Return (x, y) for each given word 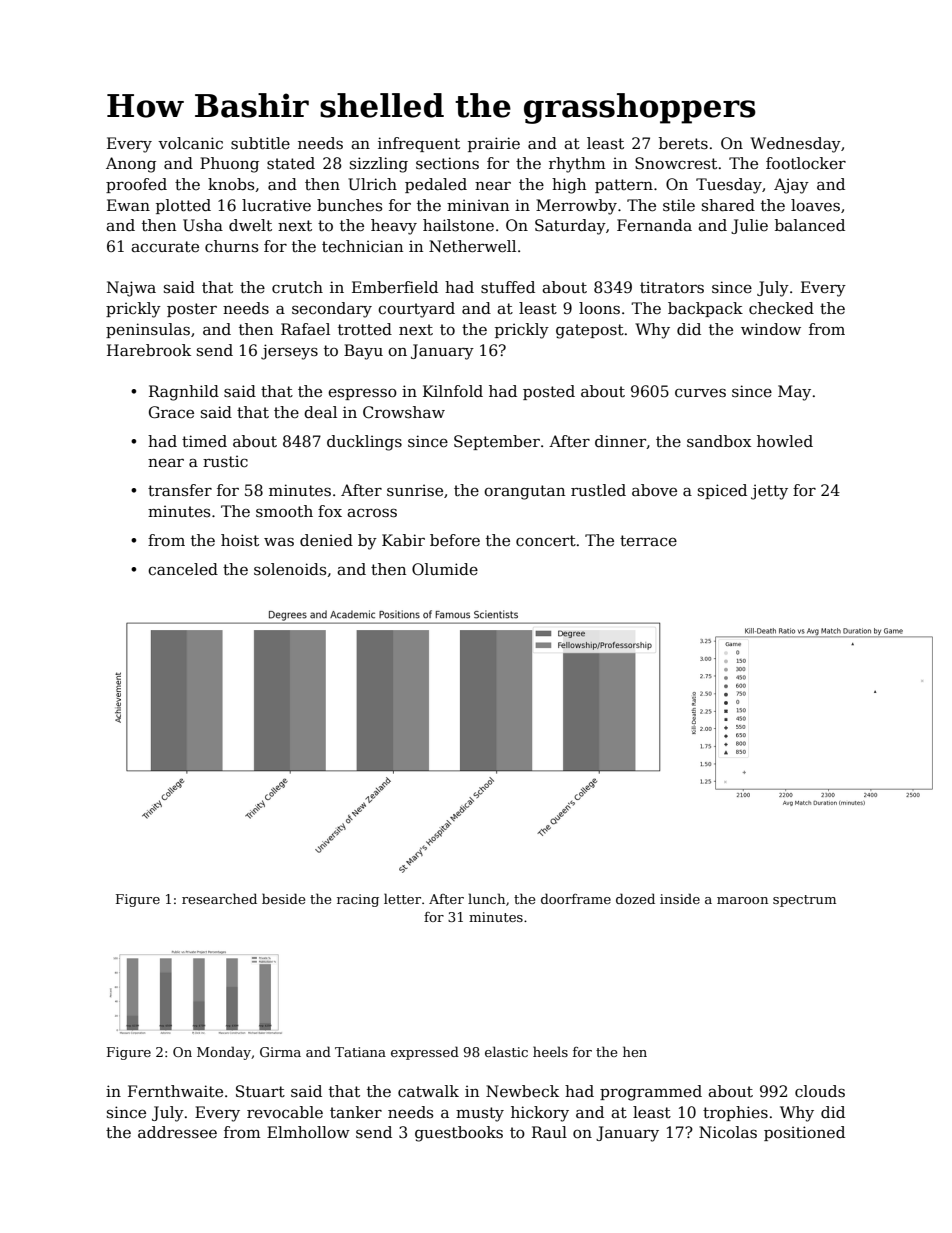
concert (546, 541)
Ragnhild (184, 393)
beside (283, 898)
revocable (285, 1112)
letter (402, 898)
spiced (722, 491)
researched (219, 898)
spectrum (804, 901)
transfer (180, 490)
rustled (598, 490)
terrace (648, 541)
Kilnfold (453, 391)
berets (683, 143)
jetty (769, 492)
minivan (478, 205)
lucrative (276, 205)
